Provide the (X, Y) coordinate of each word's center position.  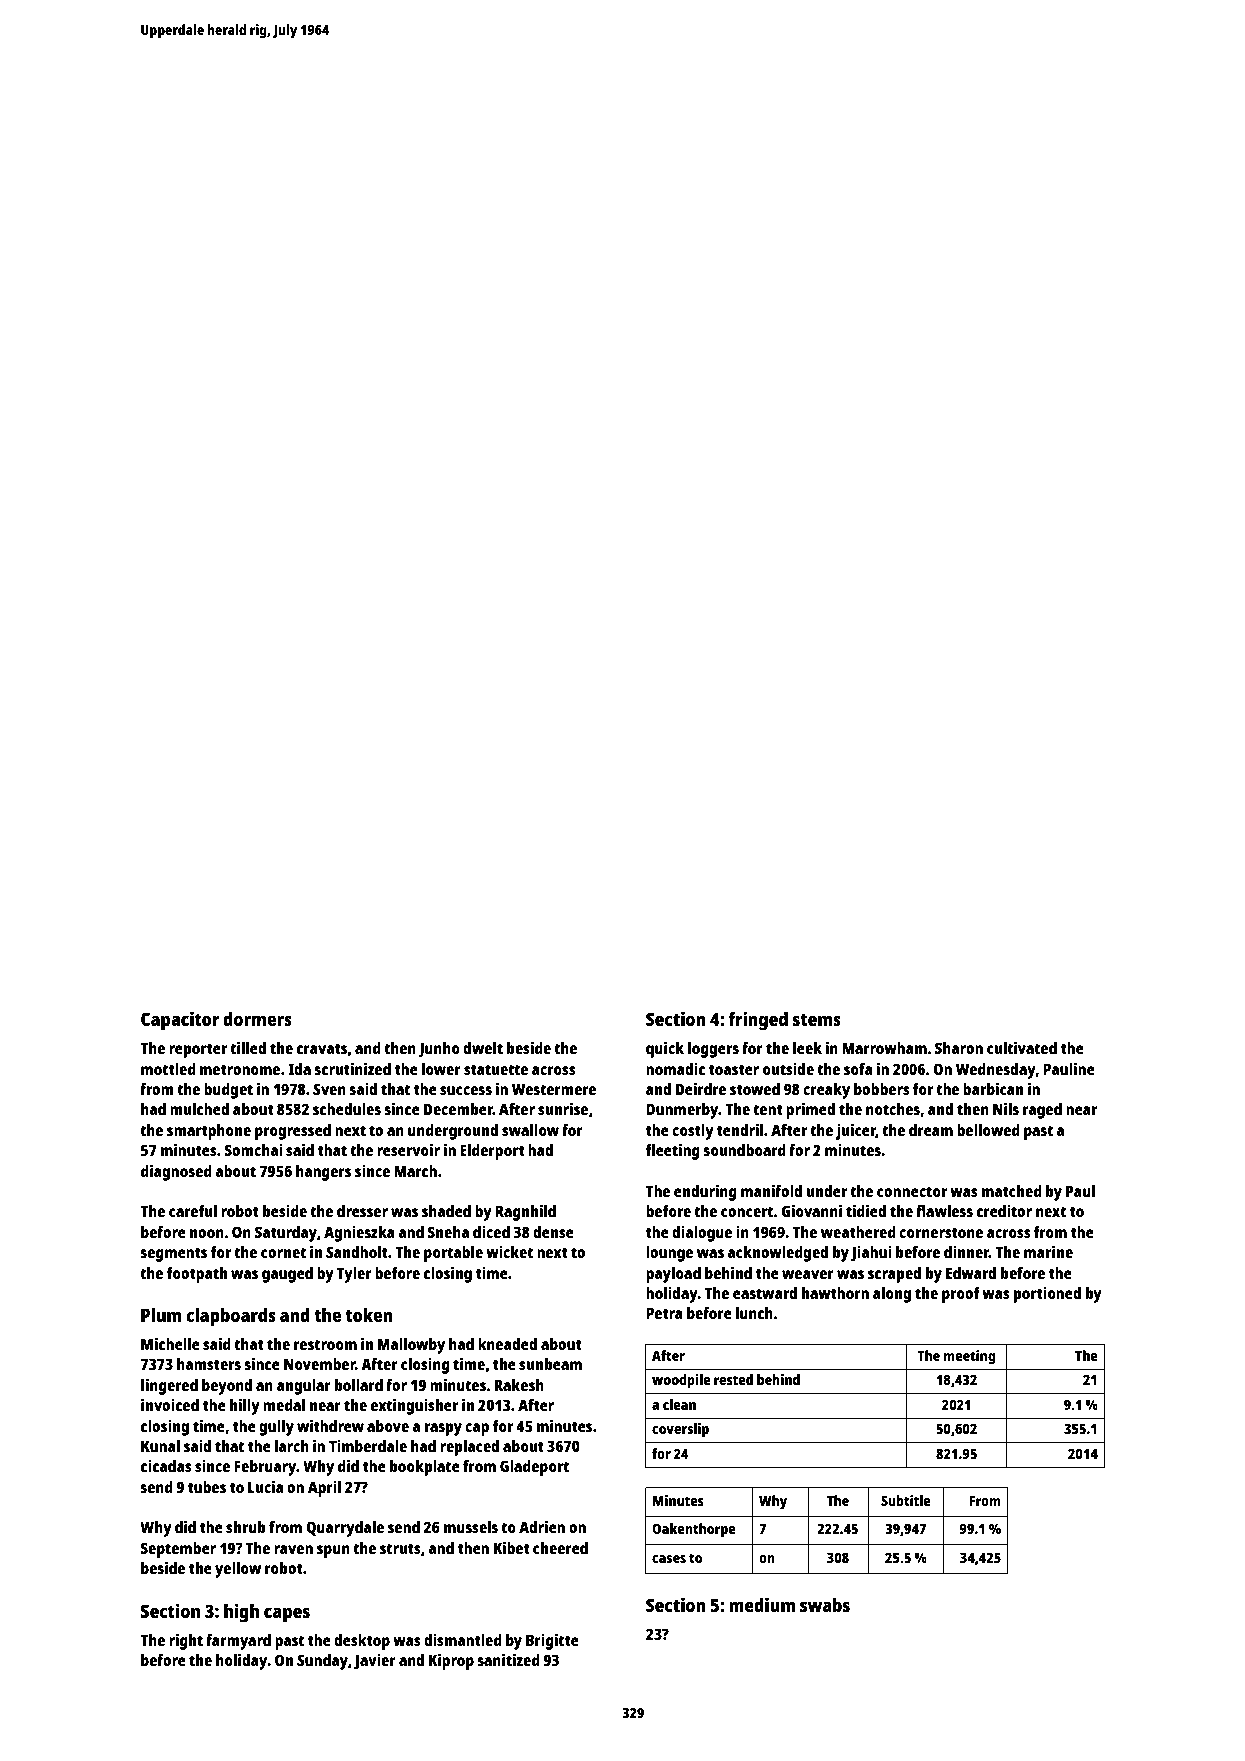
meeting (969, 1357)
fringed (758, 1021)
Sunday (322, 1662)
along (892, 1295)
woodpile (681, 1381)
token (369, 1315)
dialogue (702, 1234)
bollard (359, 1385)
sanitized (508, 1660)
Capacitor (180, 1021)
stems (817, 1019)
